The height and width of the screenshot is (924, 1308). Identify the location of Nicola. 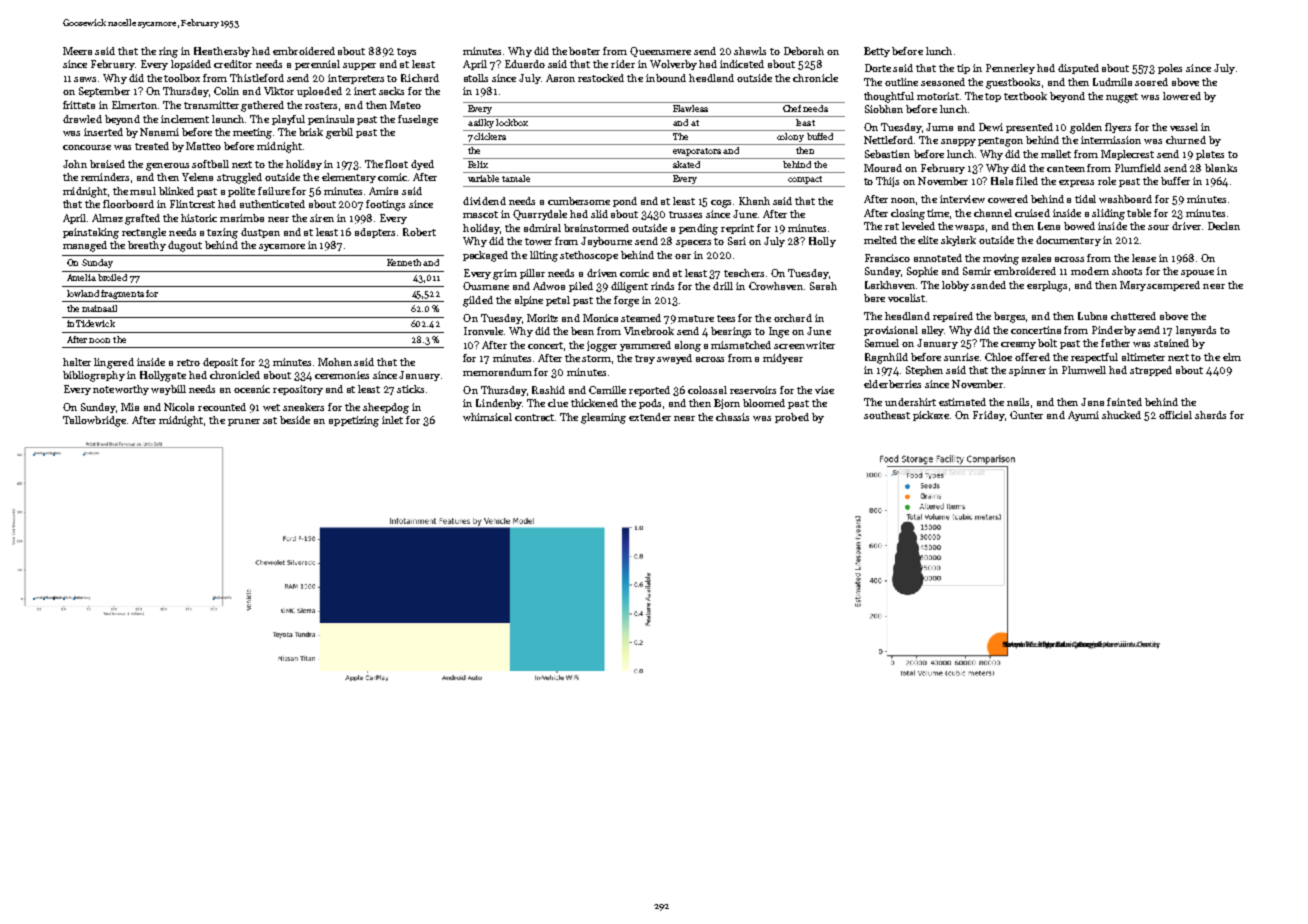
(179, 407).
